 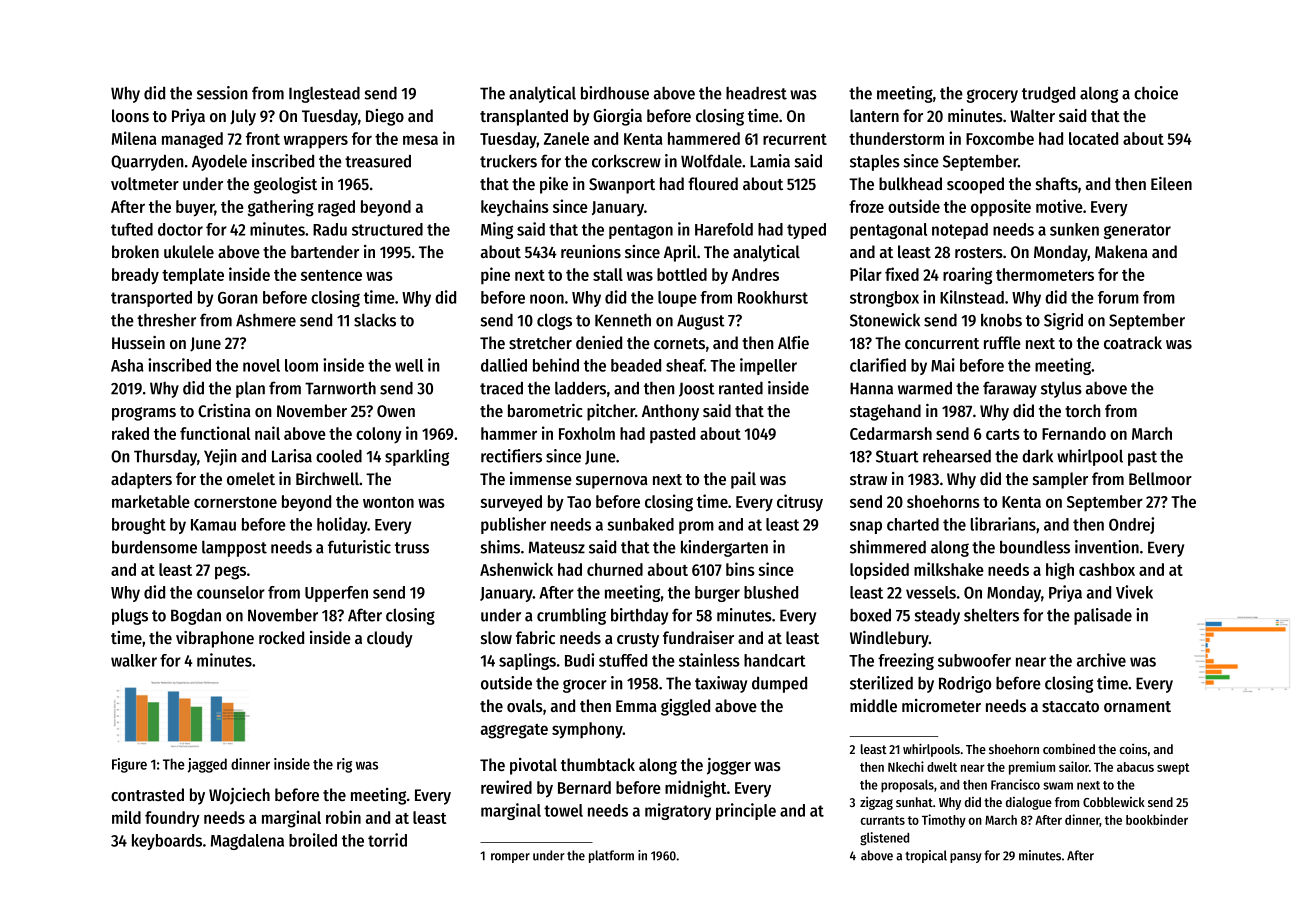 What do you see at coordinates (925, 388) in the image?
I see `warmed` at bounding box center [925, 388].
